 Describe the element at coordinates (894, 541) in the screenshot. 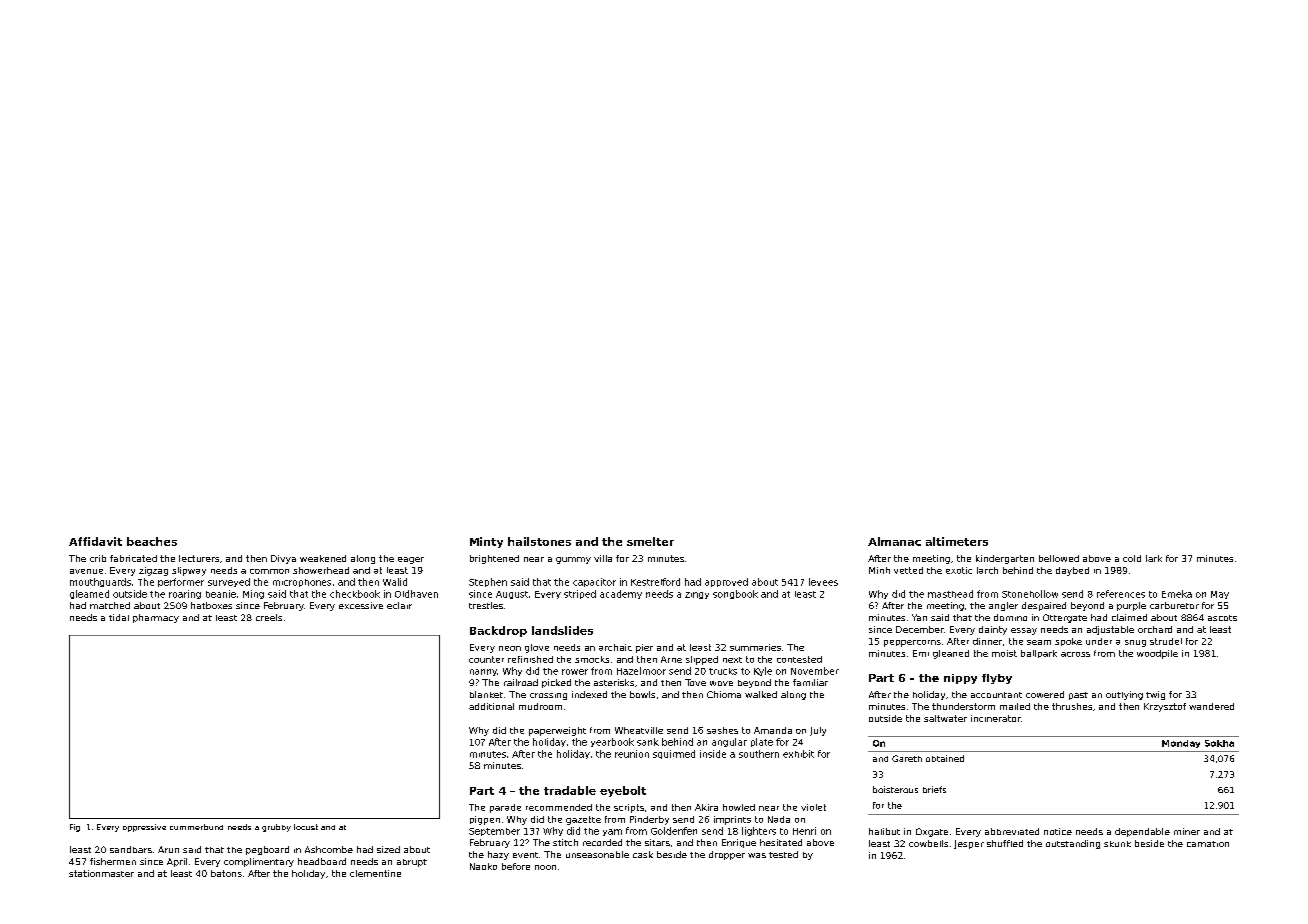

I see `Almanac` at that location.
